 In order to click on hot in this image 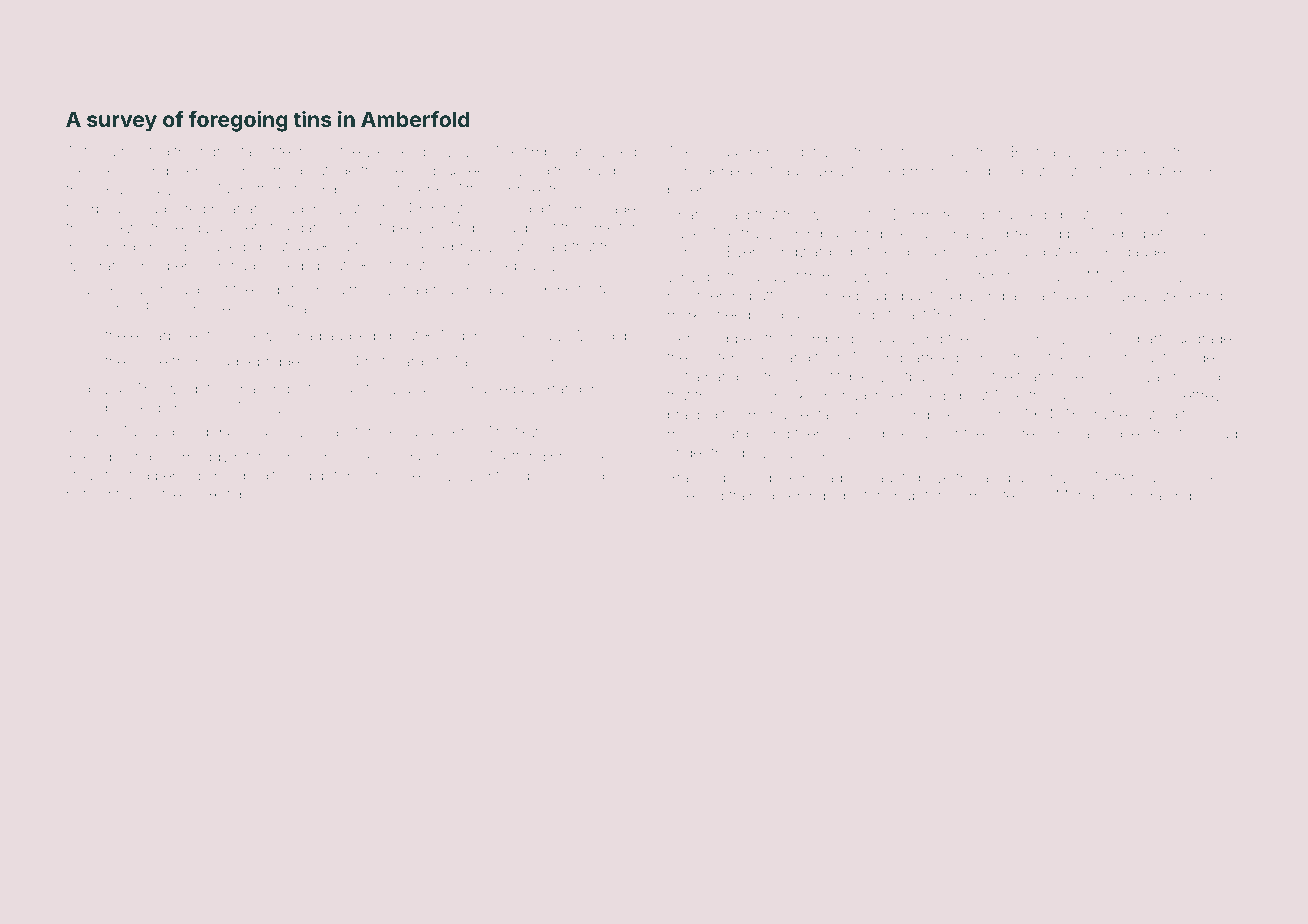, I will do `click(76, 494)`.
